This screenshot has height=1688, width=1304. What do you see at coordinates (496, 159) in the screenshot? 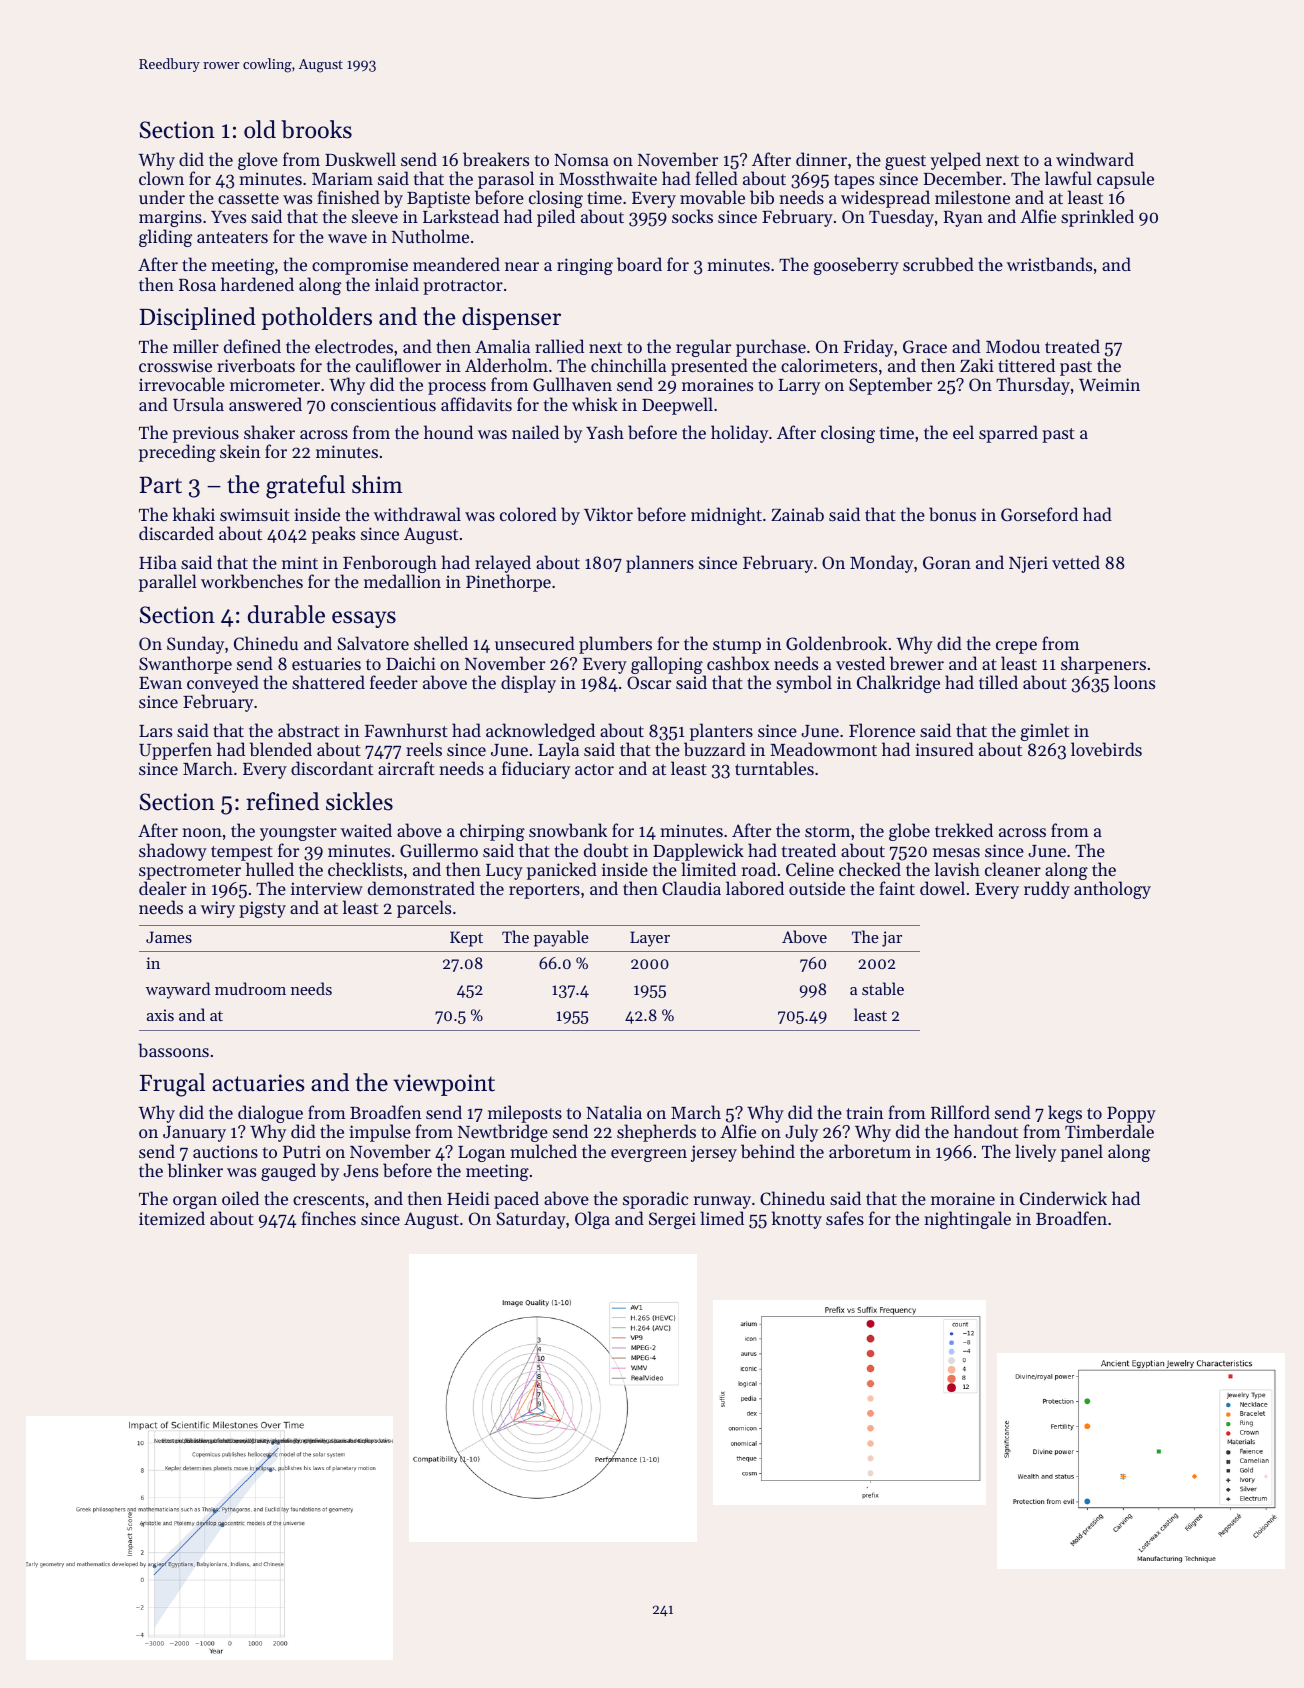
I see `breakers` at bounding box center [496, 159].
